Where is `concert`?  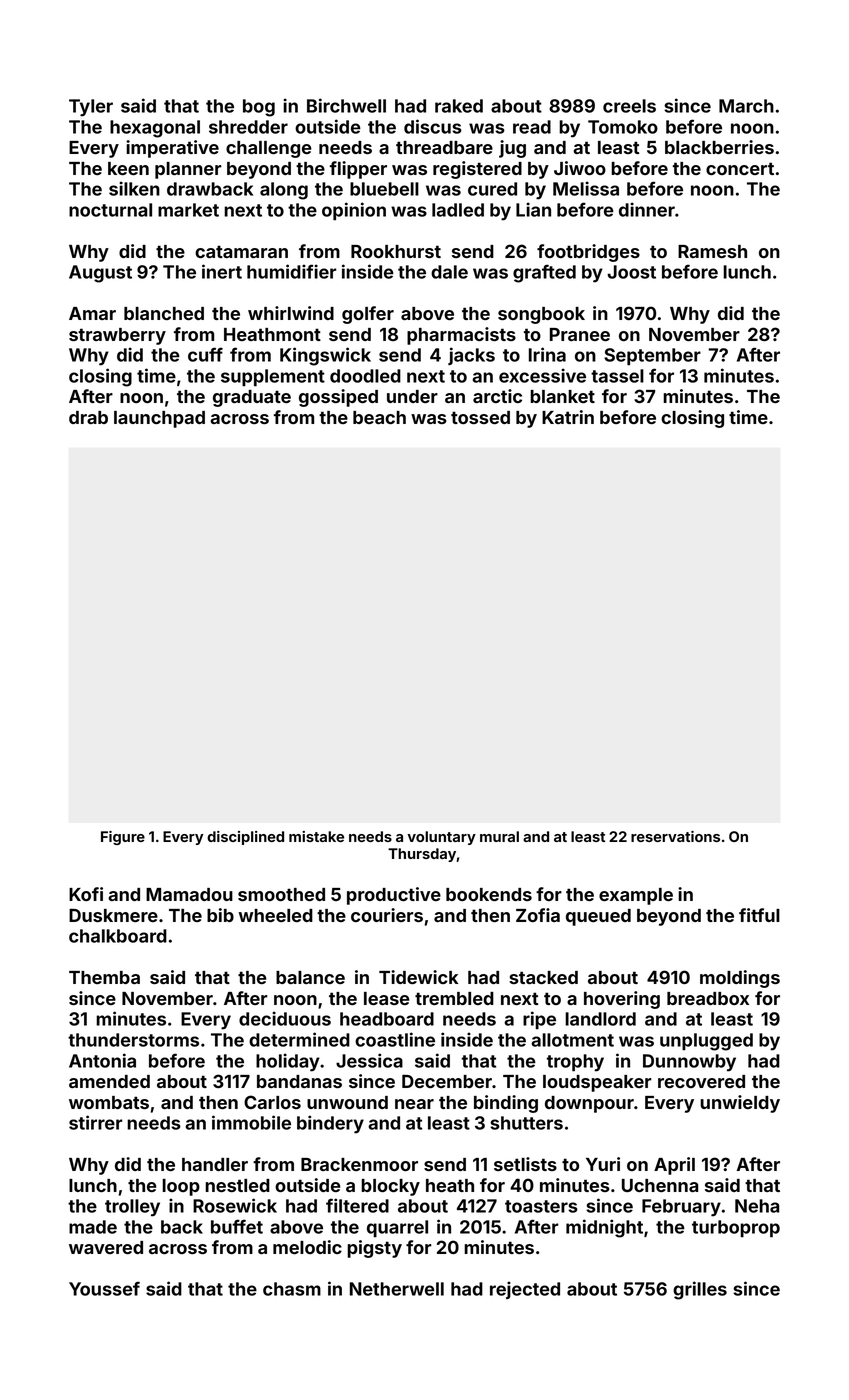
concert is located at coordinates (740, 168).
